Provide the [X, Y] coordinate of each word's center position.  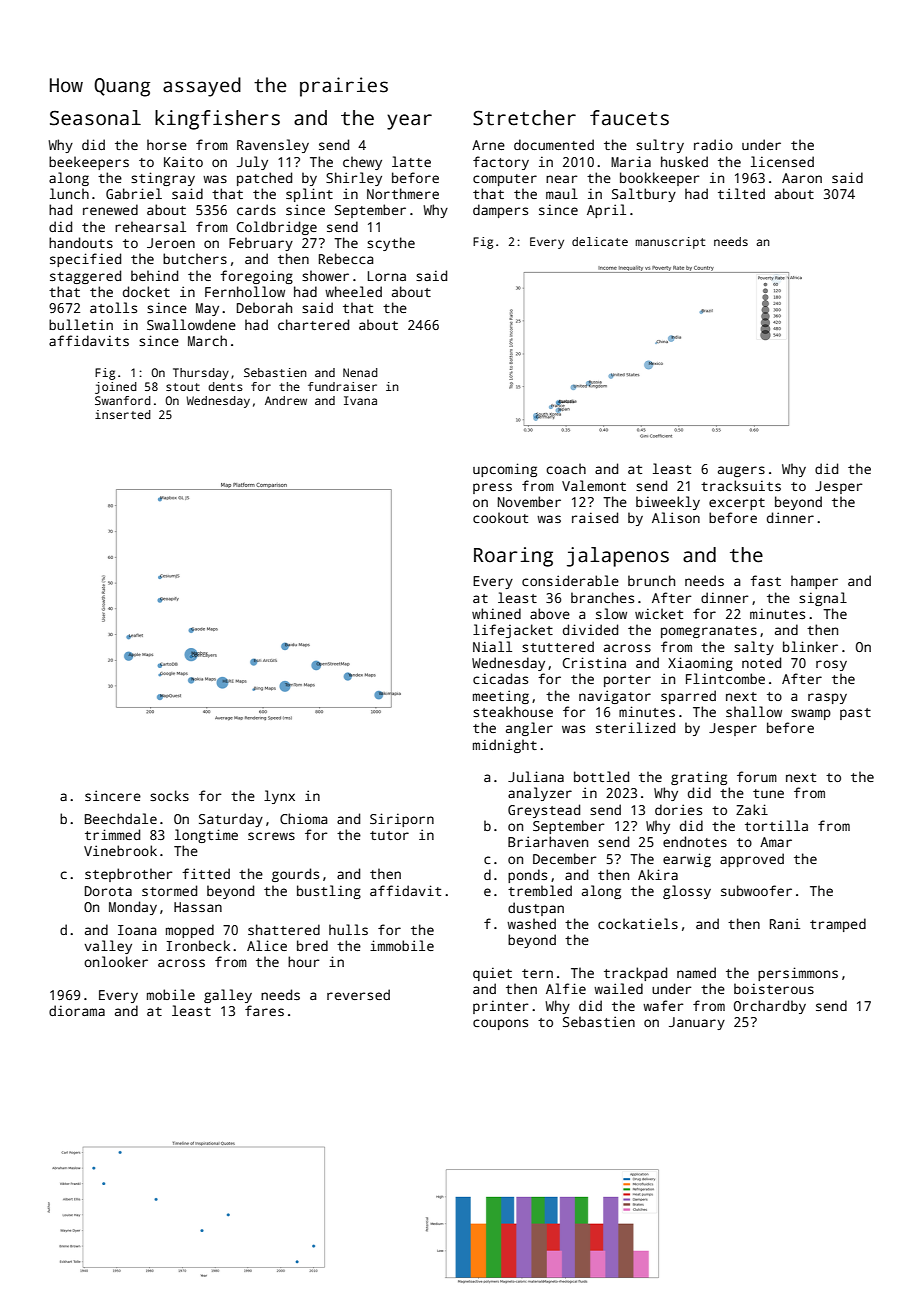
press [492, 488]
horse [167, 144]
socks [169, 795]
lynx [279, 797]
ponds [527, 876]
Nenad [360, 372]
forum [757, 776]
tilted [741, 193]
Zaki [752, 809]
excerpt [737, 504]
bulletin [81, 324]
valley [108, 947]
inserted [123, 414]
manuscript [670, 243]
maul [562, 193]
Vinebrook [120, 850]
